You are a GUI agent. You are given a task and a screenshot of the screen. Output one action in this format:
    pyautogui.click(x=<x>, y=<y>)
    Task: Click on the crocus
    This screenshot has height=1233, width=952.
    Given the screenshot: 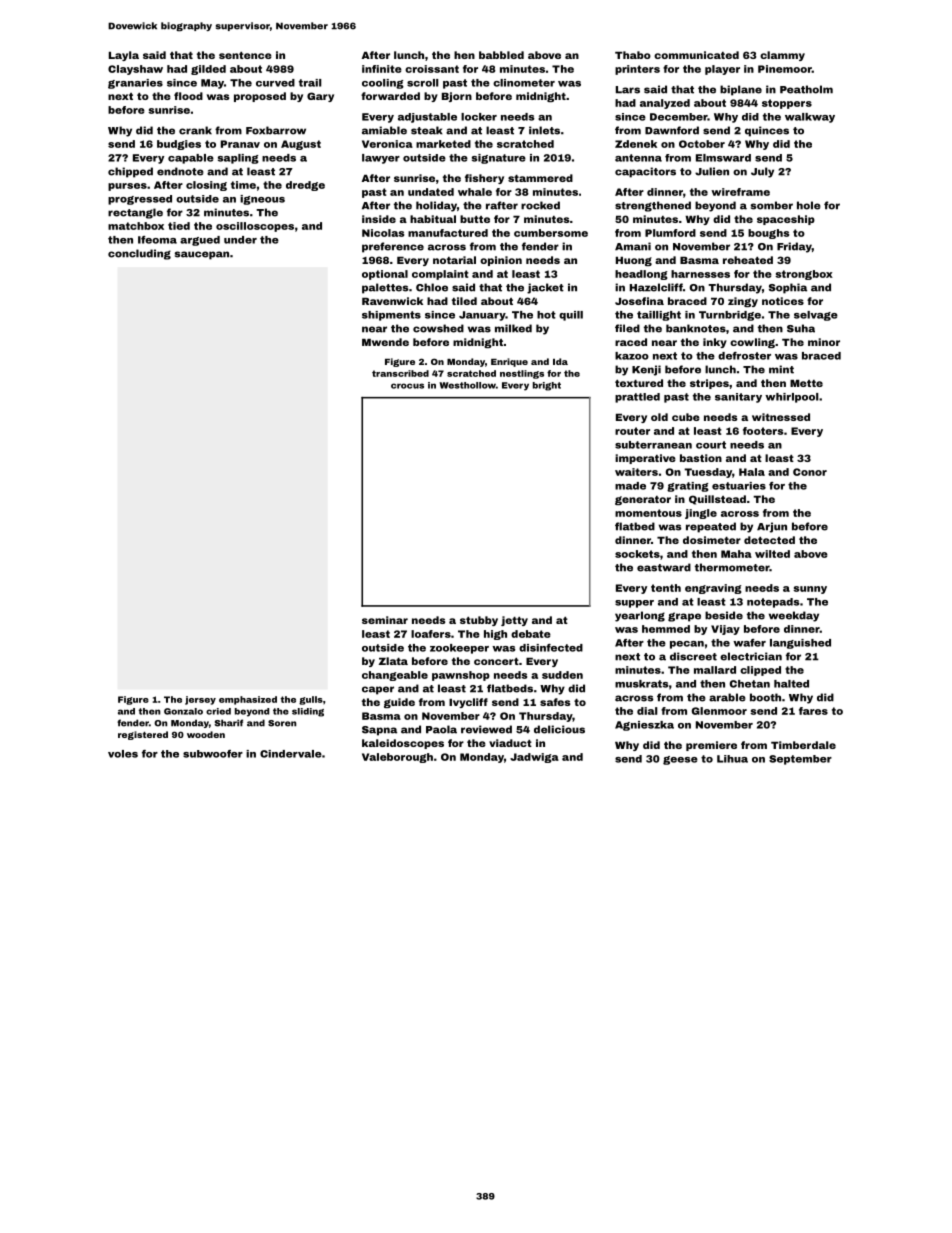 What is the action you would take?
    pyautogui.click(x=407, y=386)
